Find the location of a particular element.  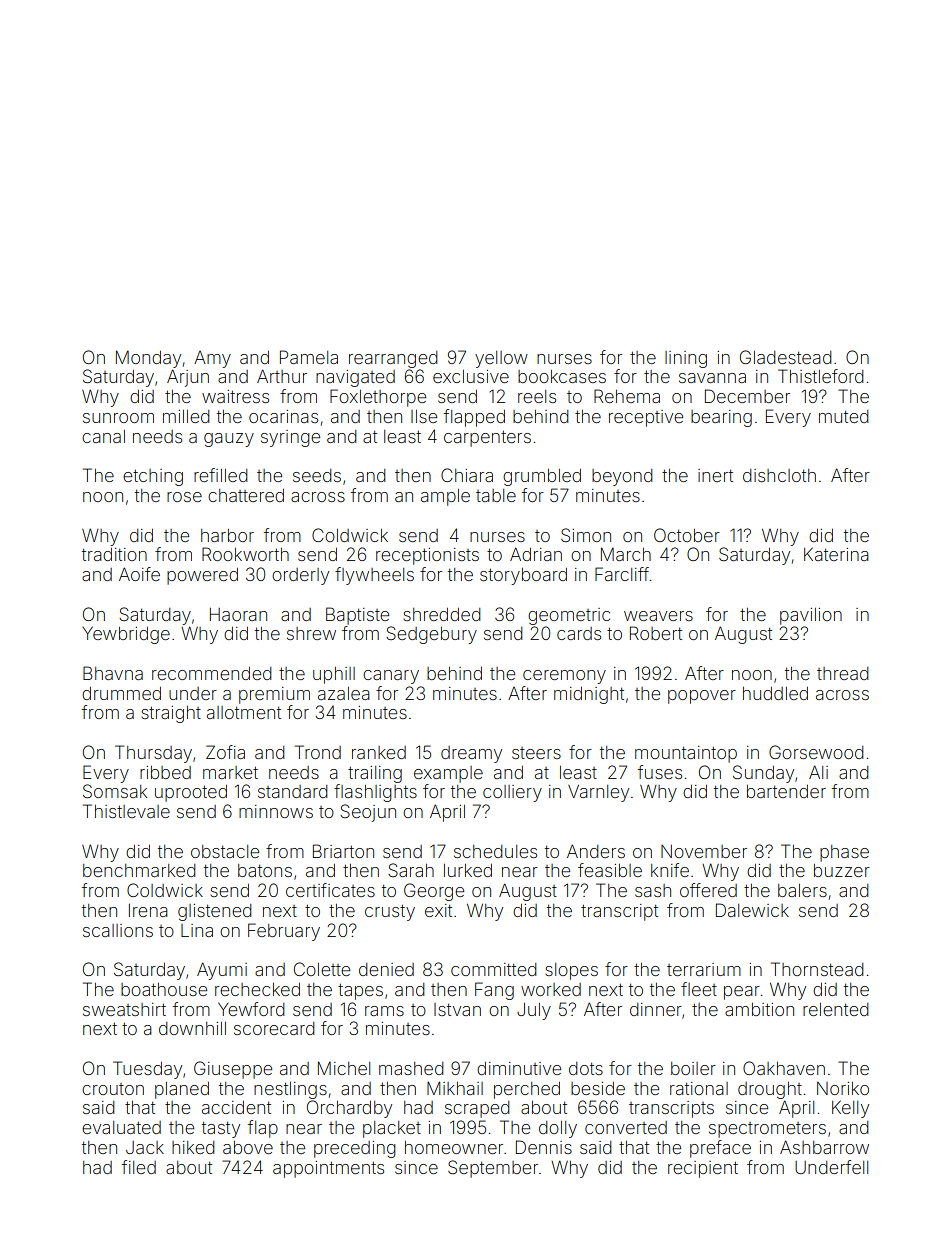

March is located at coordinates (626, 554).
